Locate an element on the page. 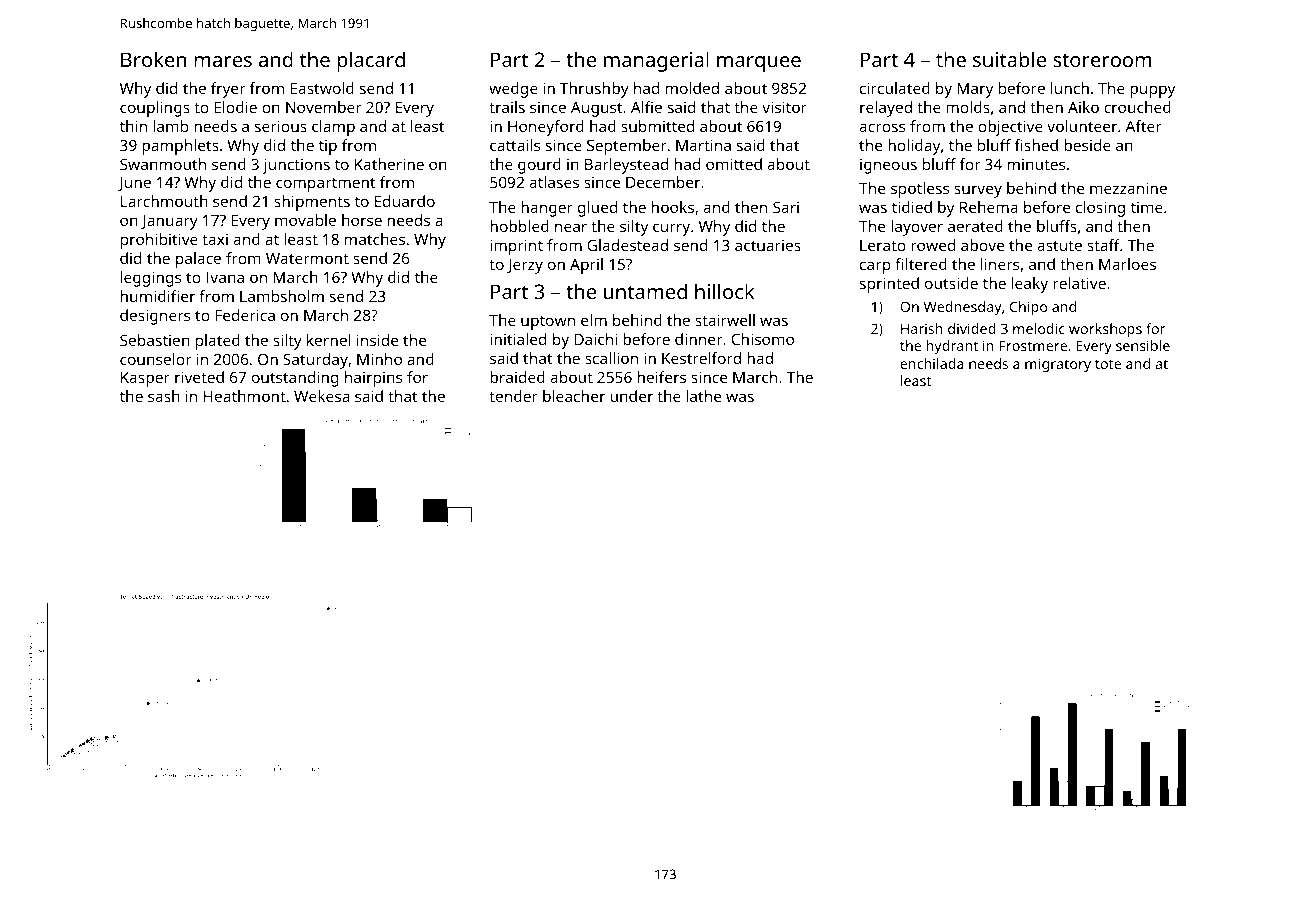 This image has height=924, width=1308. lathe is located at coordinates (703, 396).
